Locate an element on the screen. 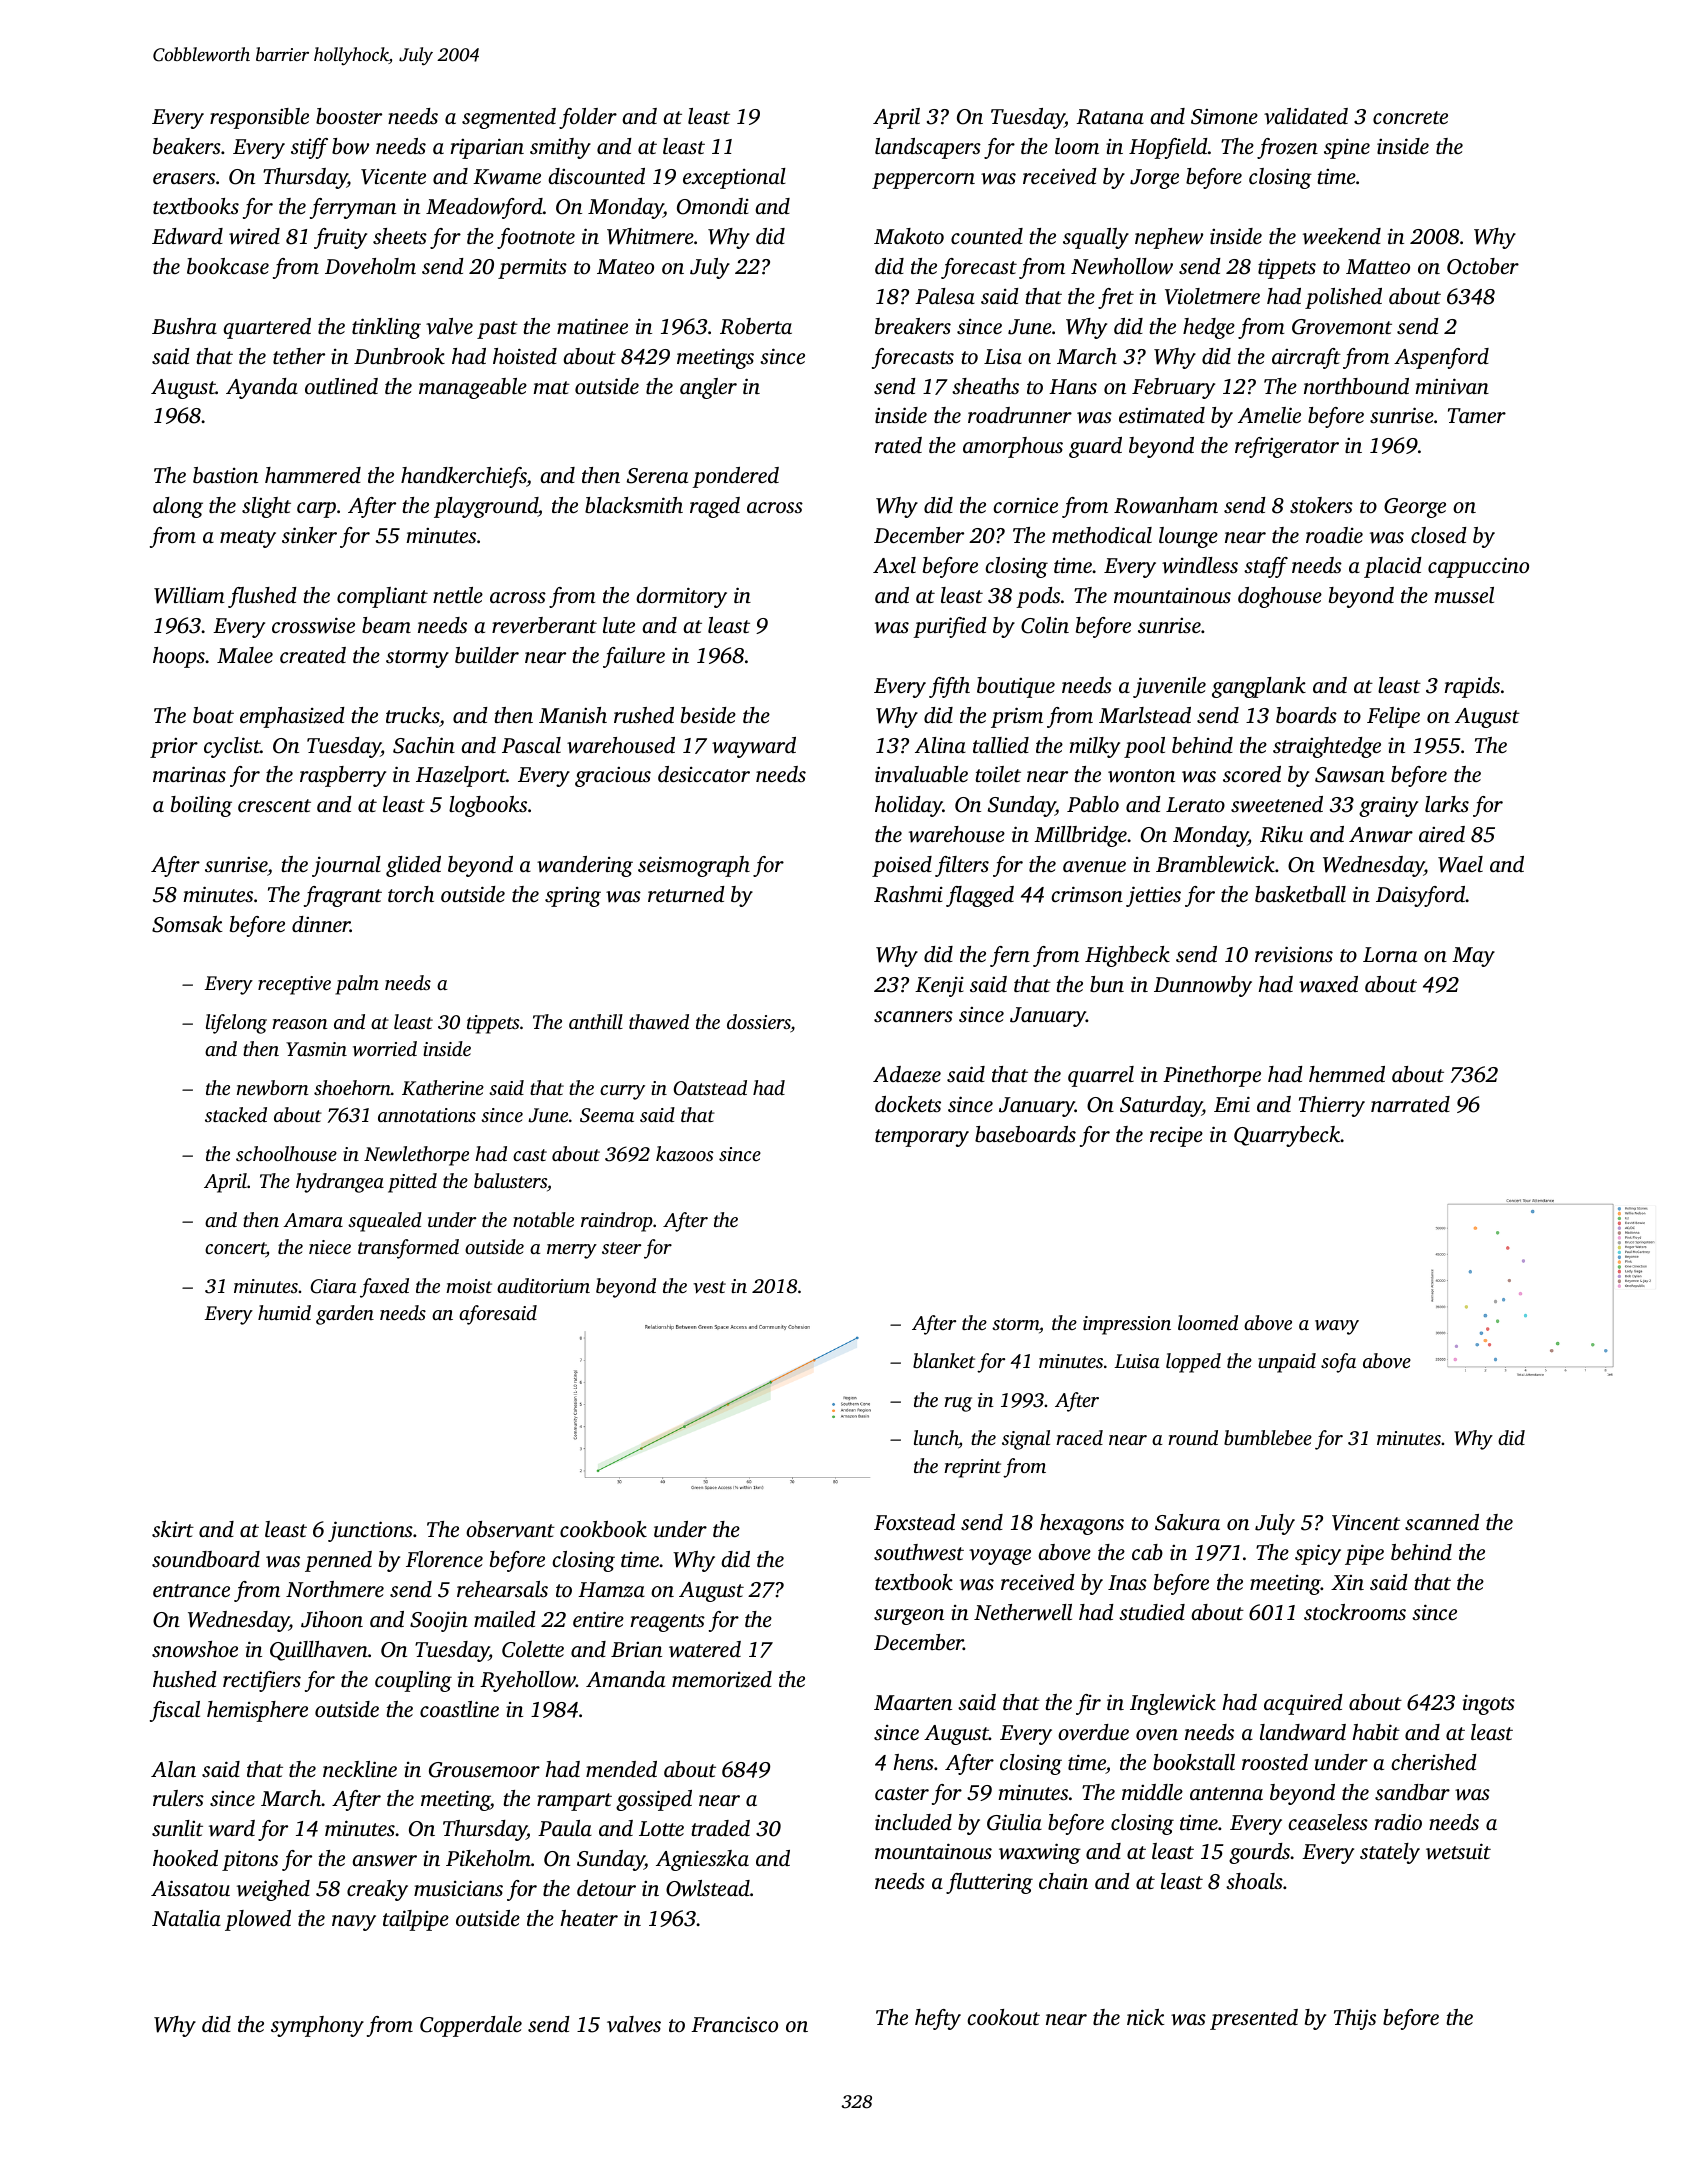 This screenshot has width=1683, height=2178. cappuccino is located at coordinates (1478, 567).
